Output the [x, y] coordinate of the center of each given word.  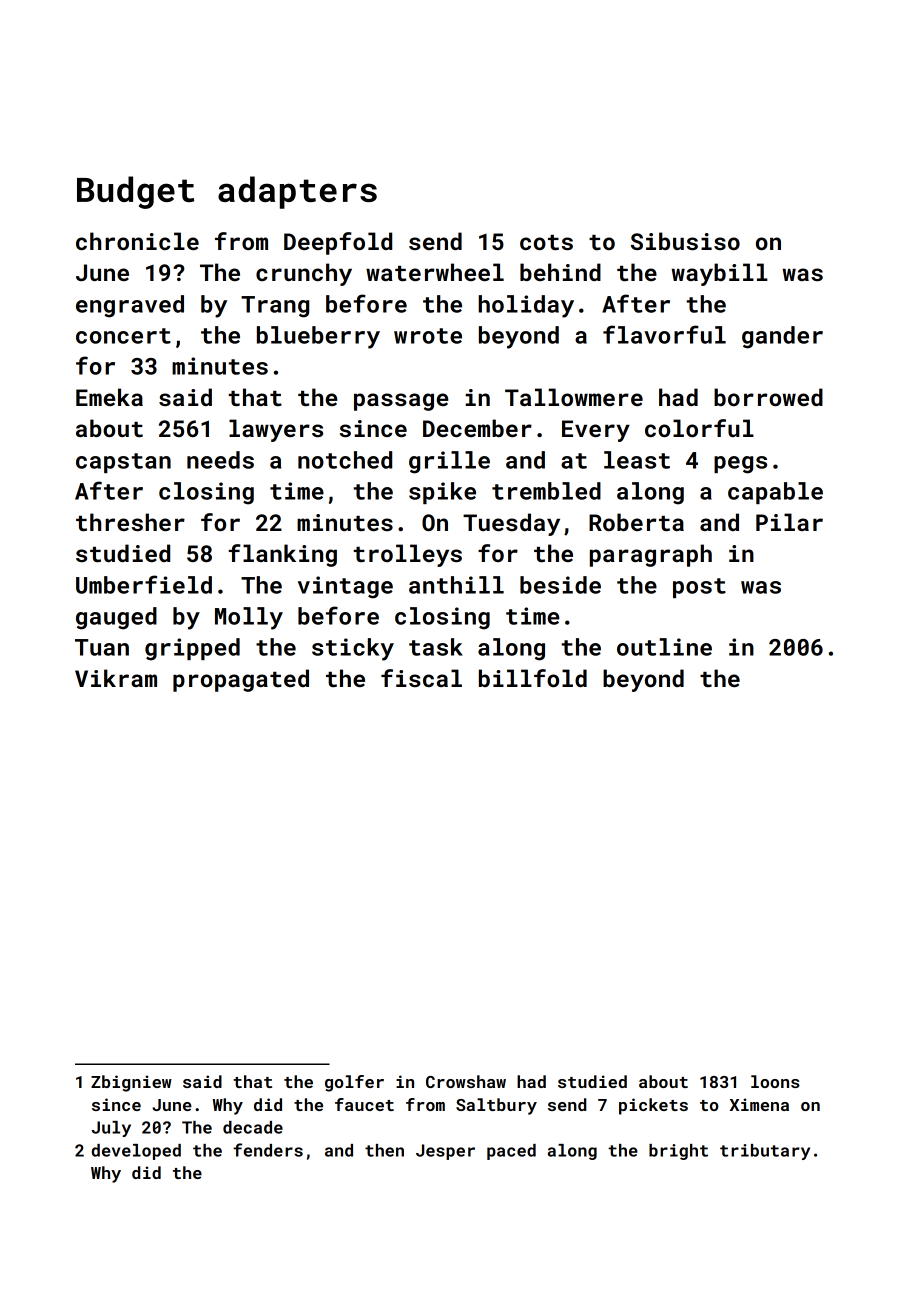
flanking [282, 555]
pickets [653, 1106]
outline [664, 647]
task [436, 647]
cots [546, 242]
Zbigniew [131, 1083]
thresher [130, 522]
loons [775, 1081]
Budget [135, 192]
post [699, 588]
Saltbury [496, 1106]
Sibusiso [685, 241]
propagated [241, 680]
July [111, 1129]
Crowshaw [466, 1081]
